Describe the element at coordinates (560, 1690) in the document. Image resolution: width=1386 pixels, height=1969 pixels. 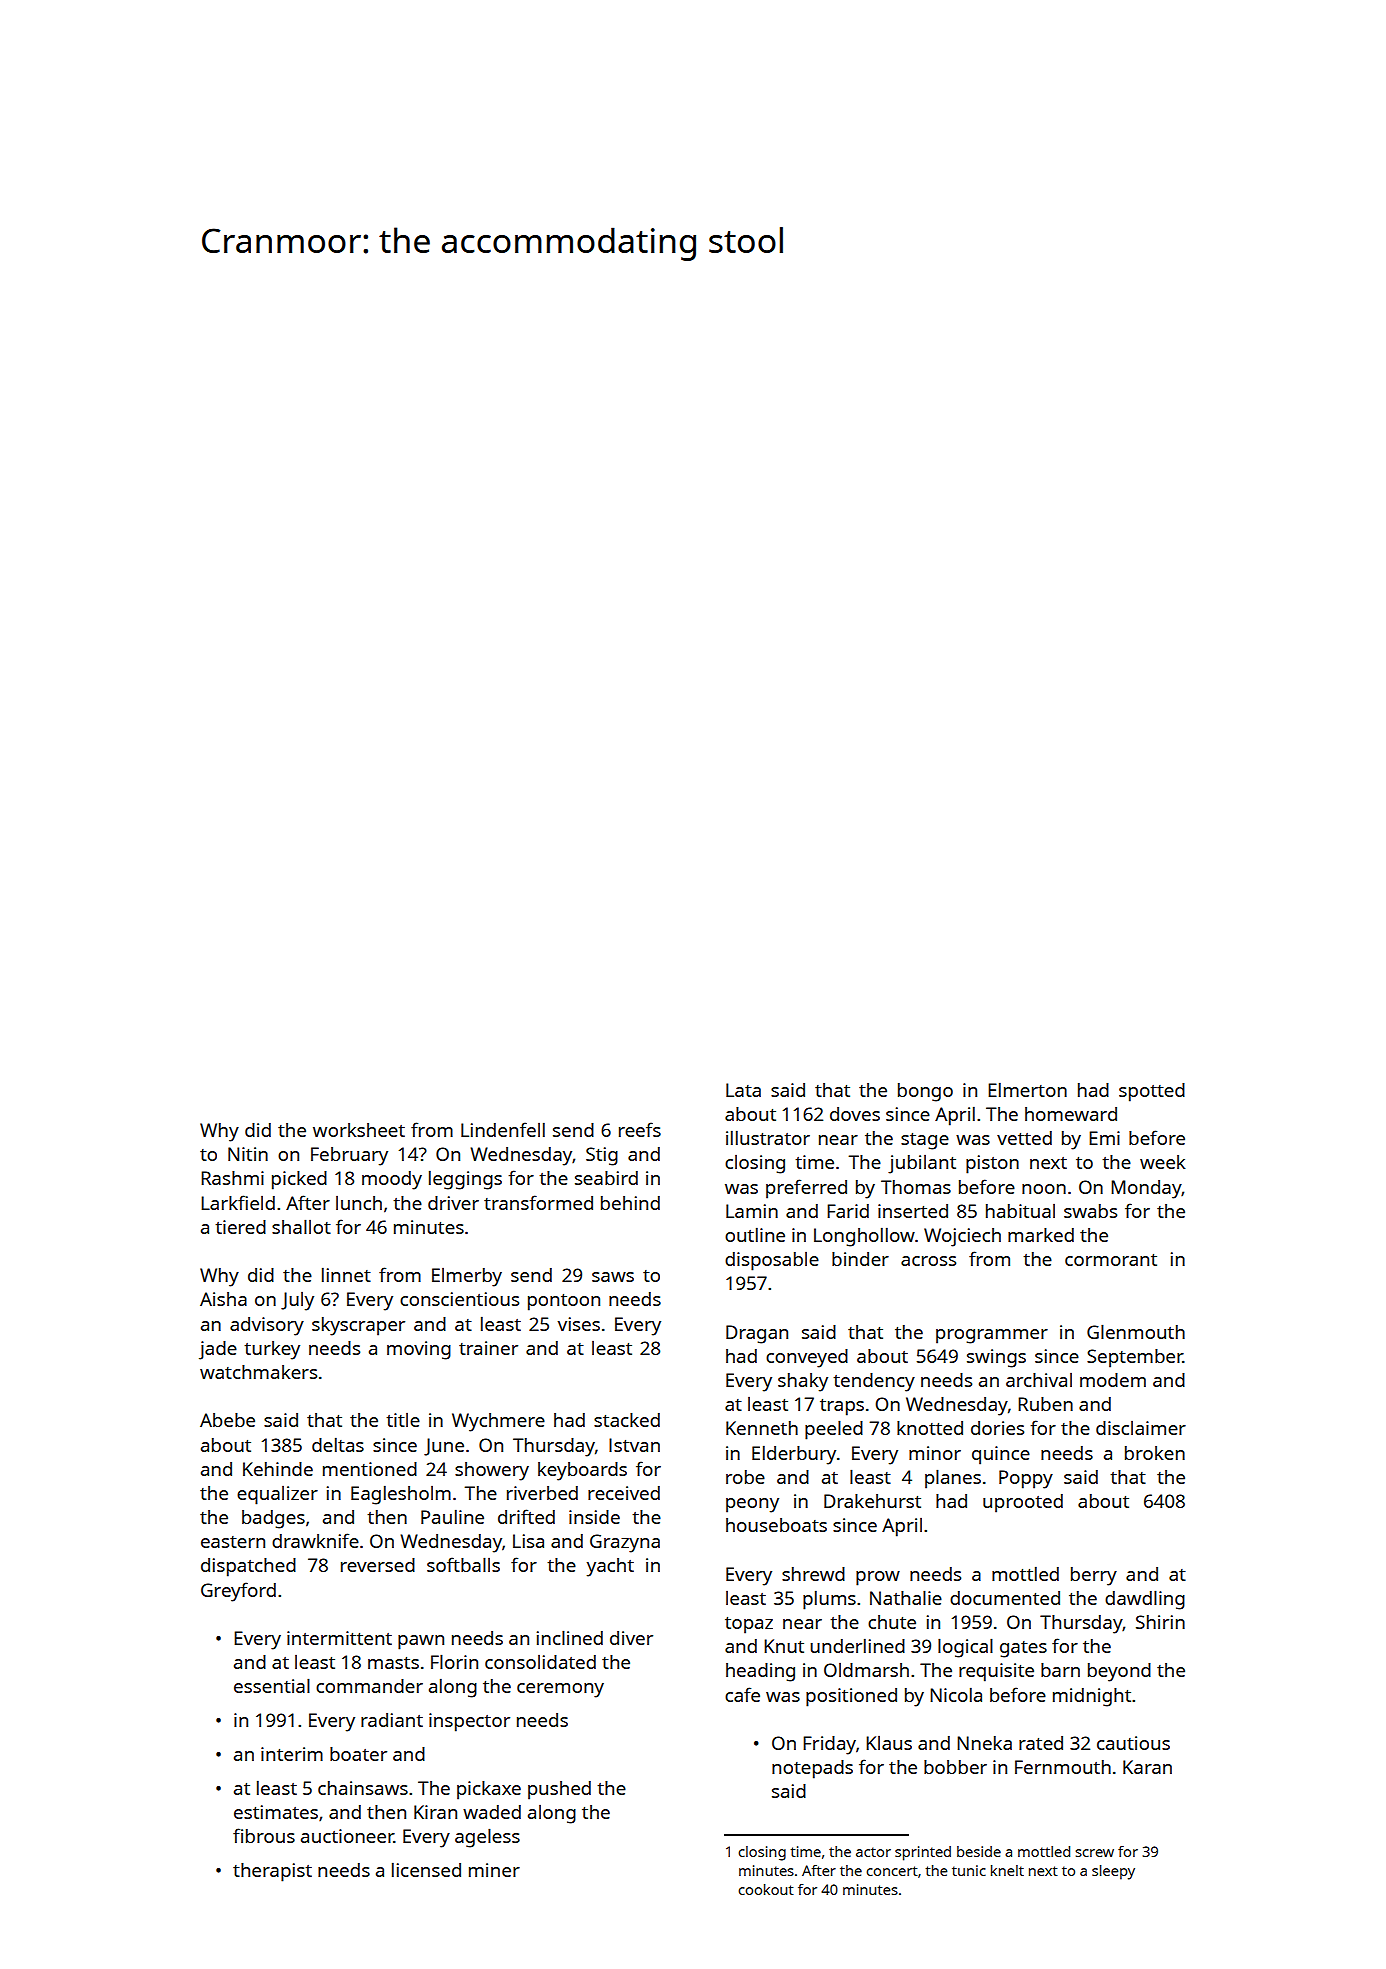
I see `ceremony` at that location.
